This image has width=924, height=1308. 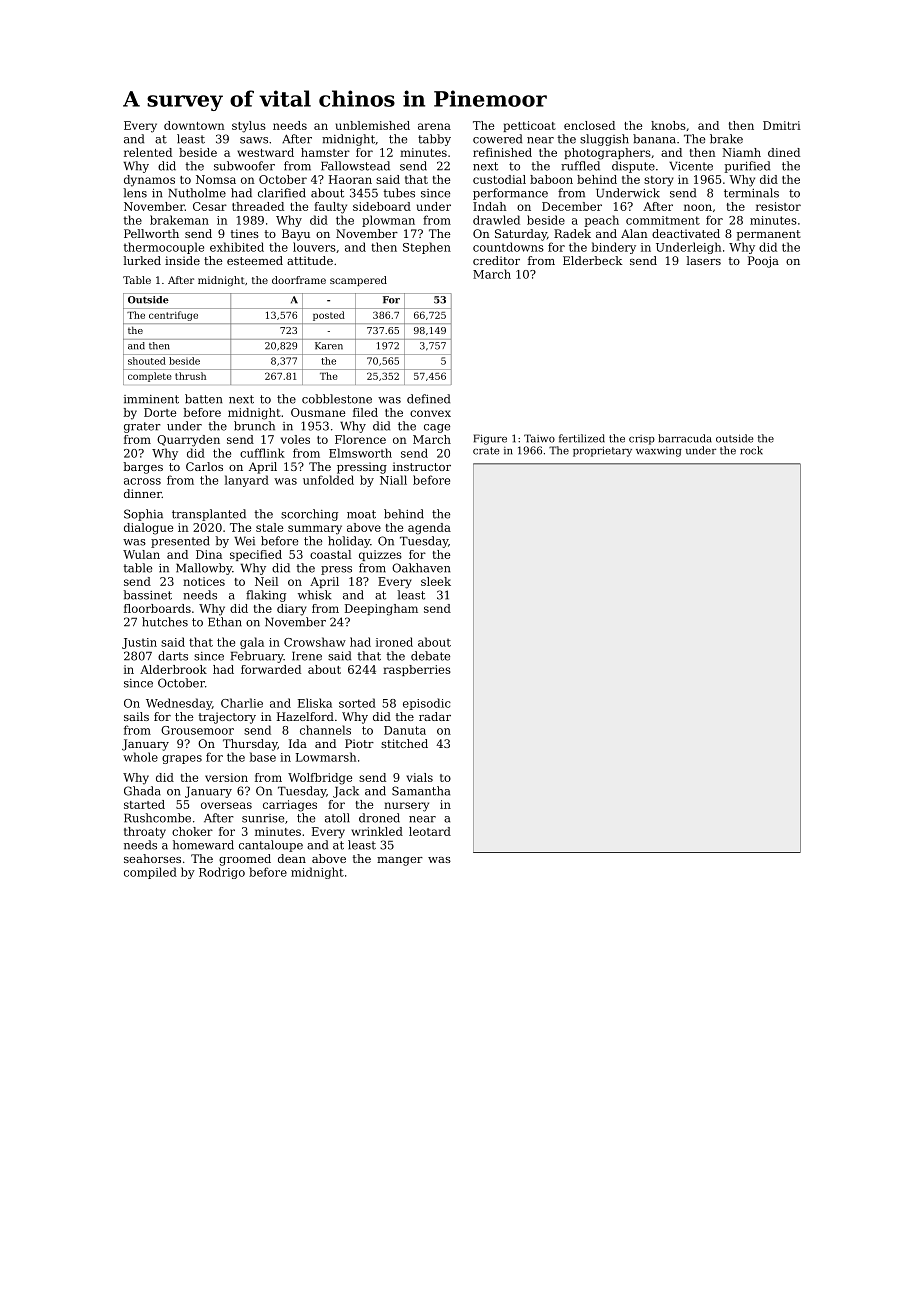 I want to click on Pellworth, so click(x=151, y=233).
